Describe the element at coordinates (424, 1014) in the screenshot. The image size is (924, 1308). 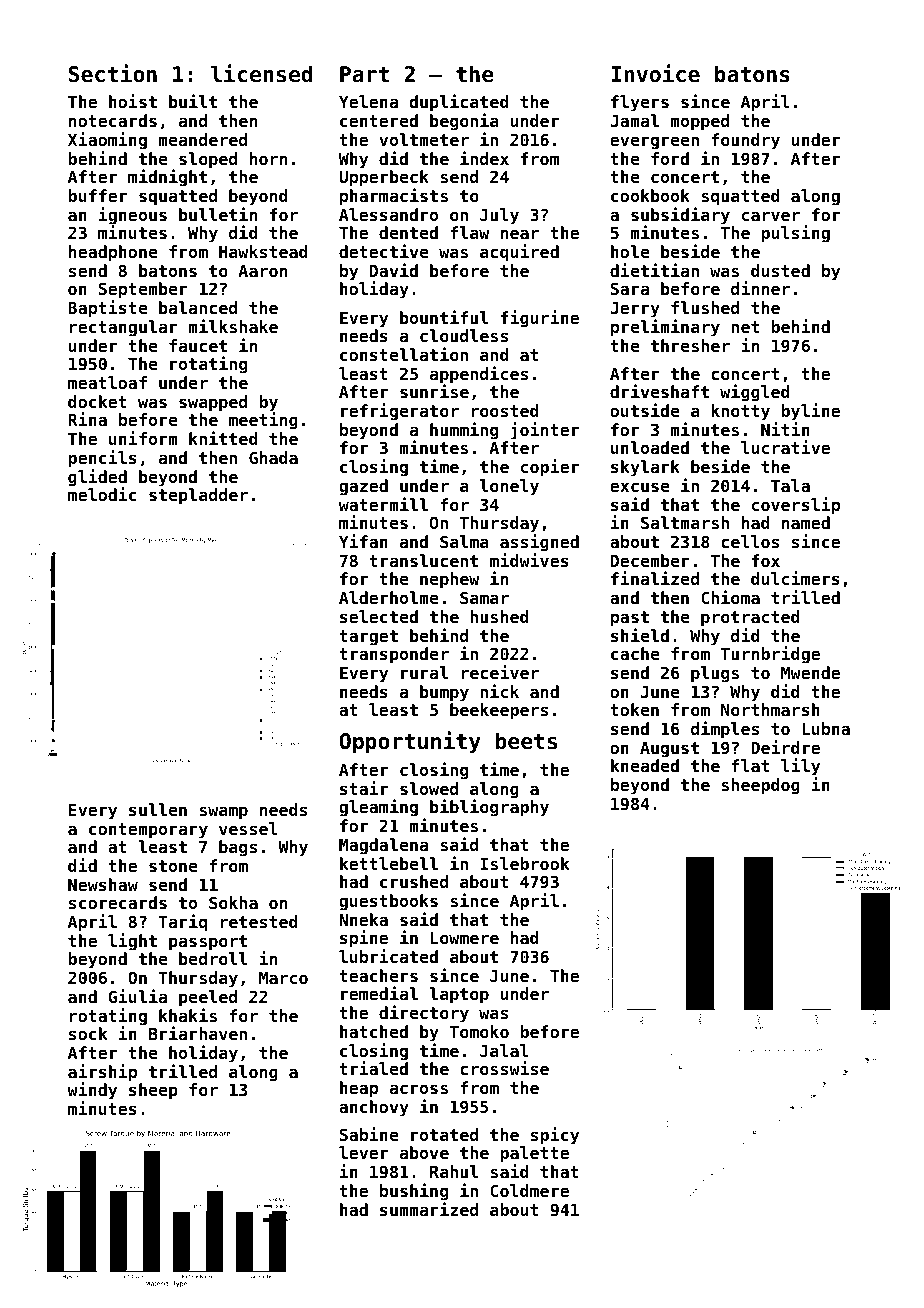
I see `directory` at that location.
